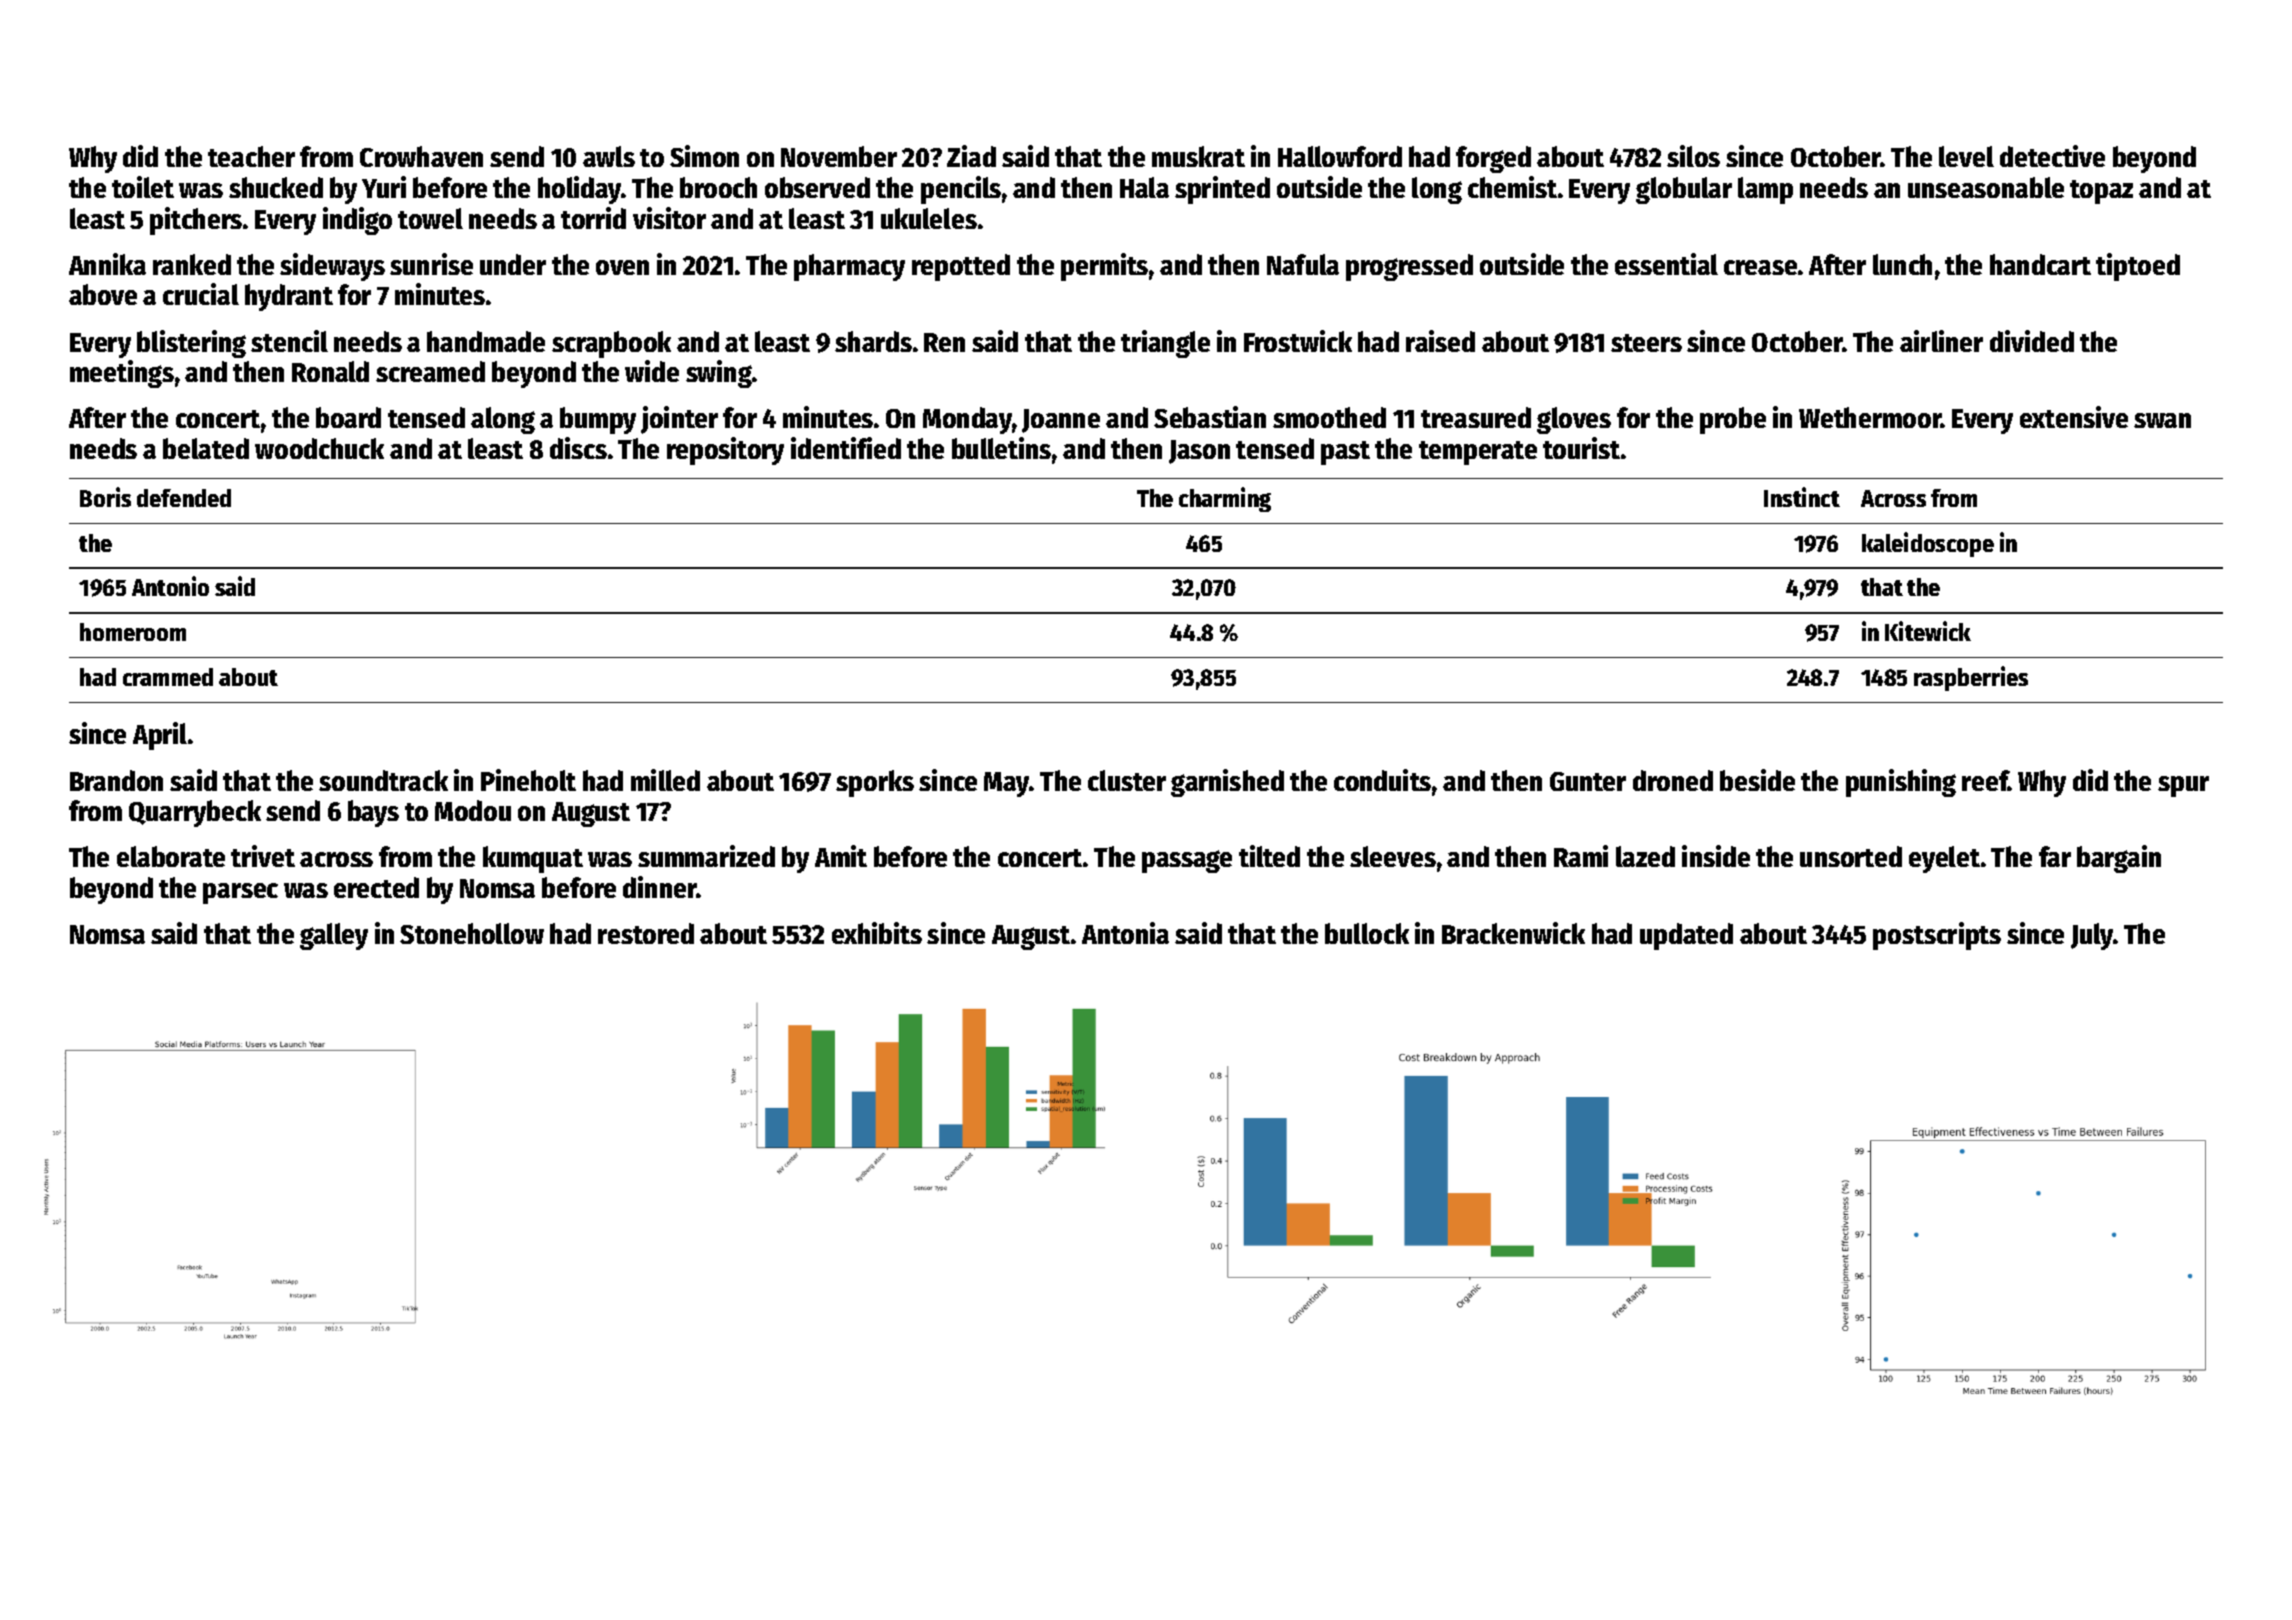 The height and width of the screenshot is (1620, 2292). Describe the element at coordinates (421, 156) in the screenshot. I see `Crowhaven` at that location.
